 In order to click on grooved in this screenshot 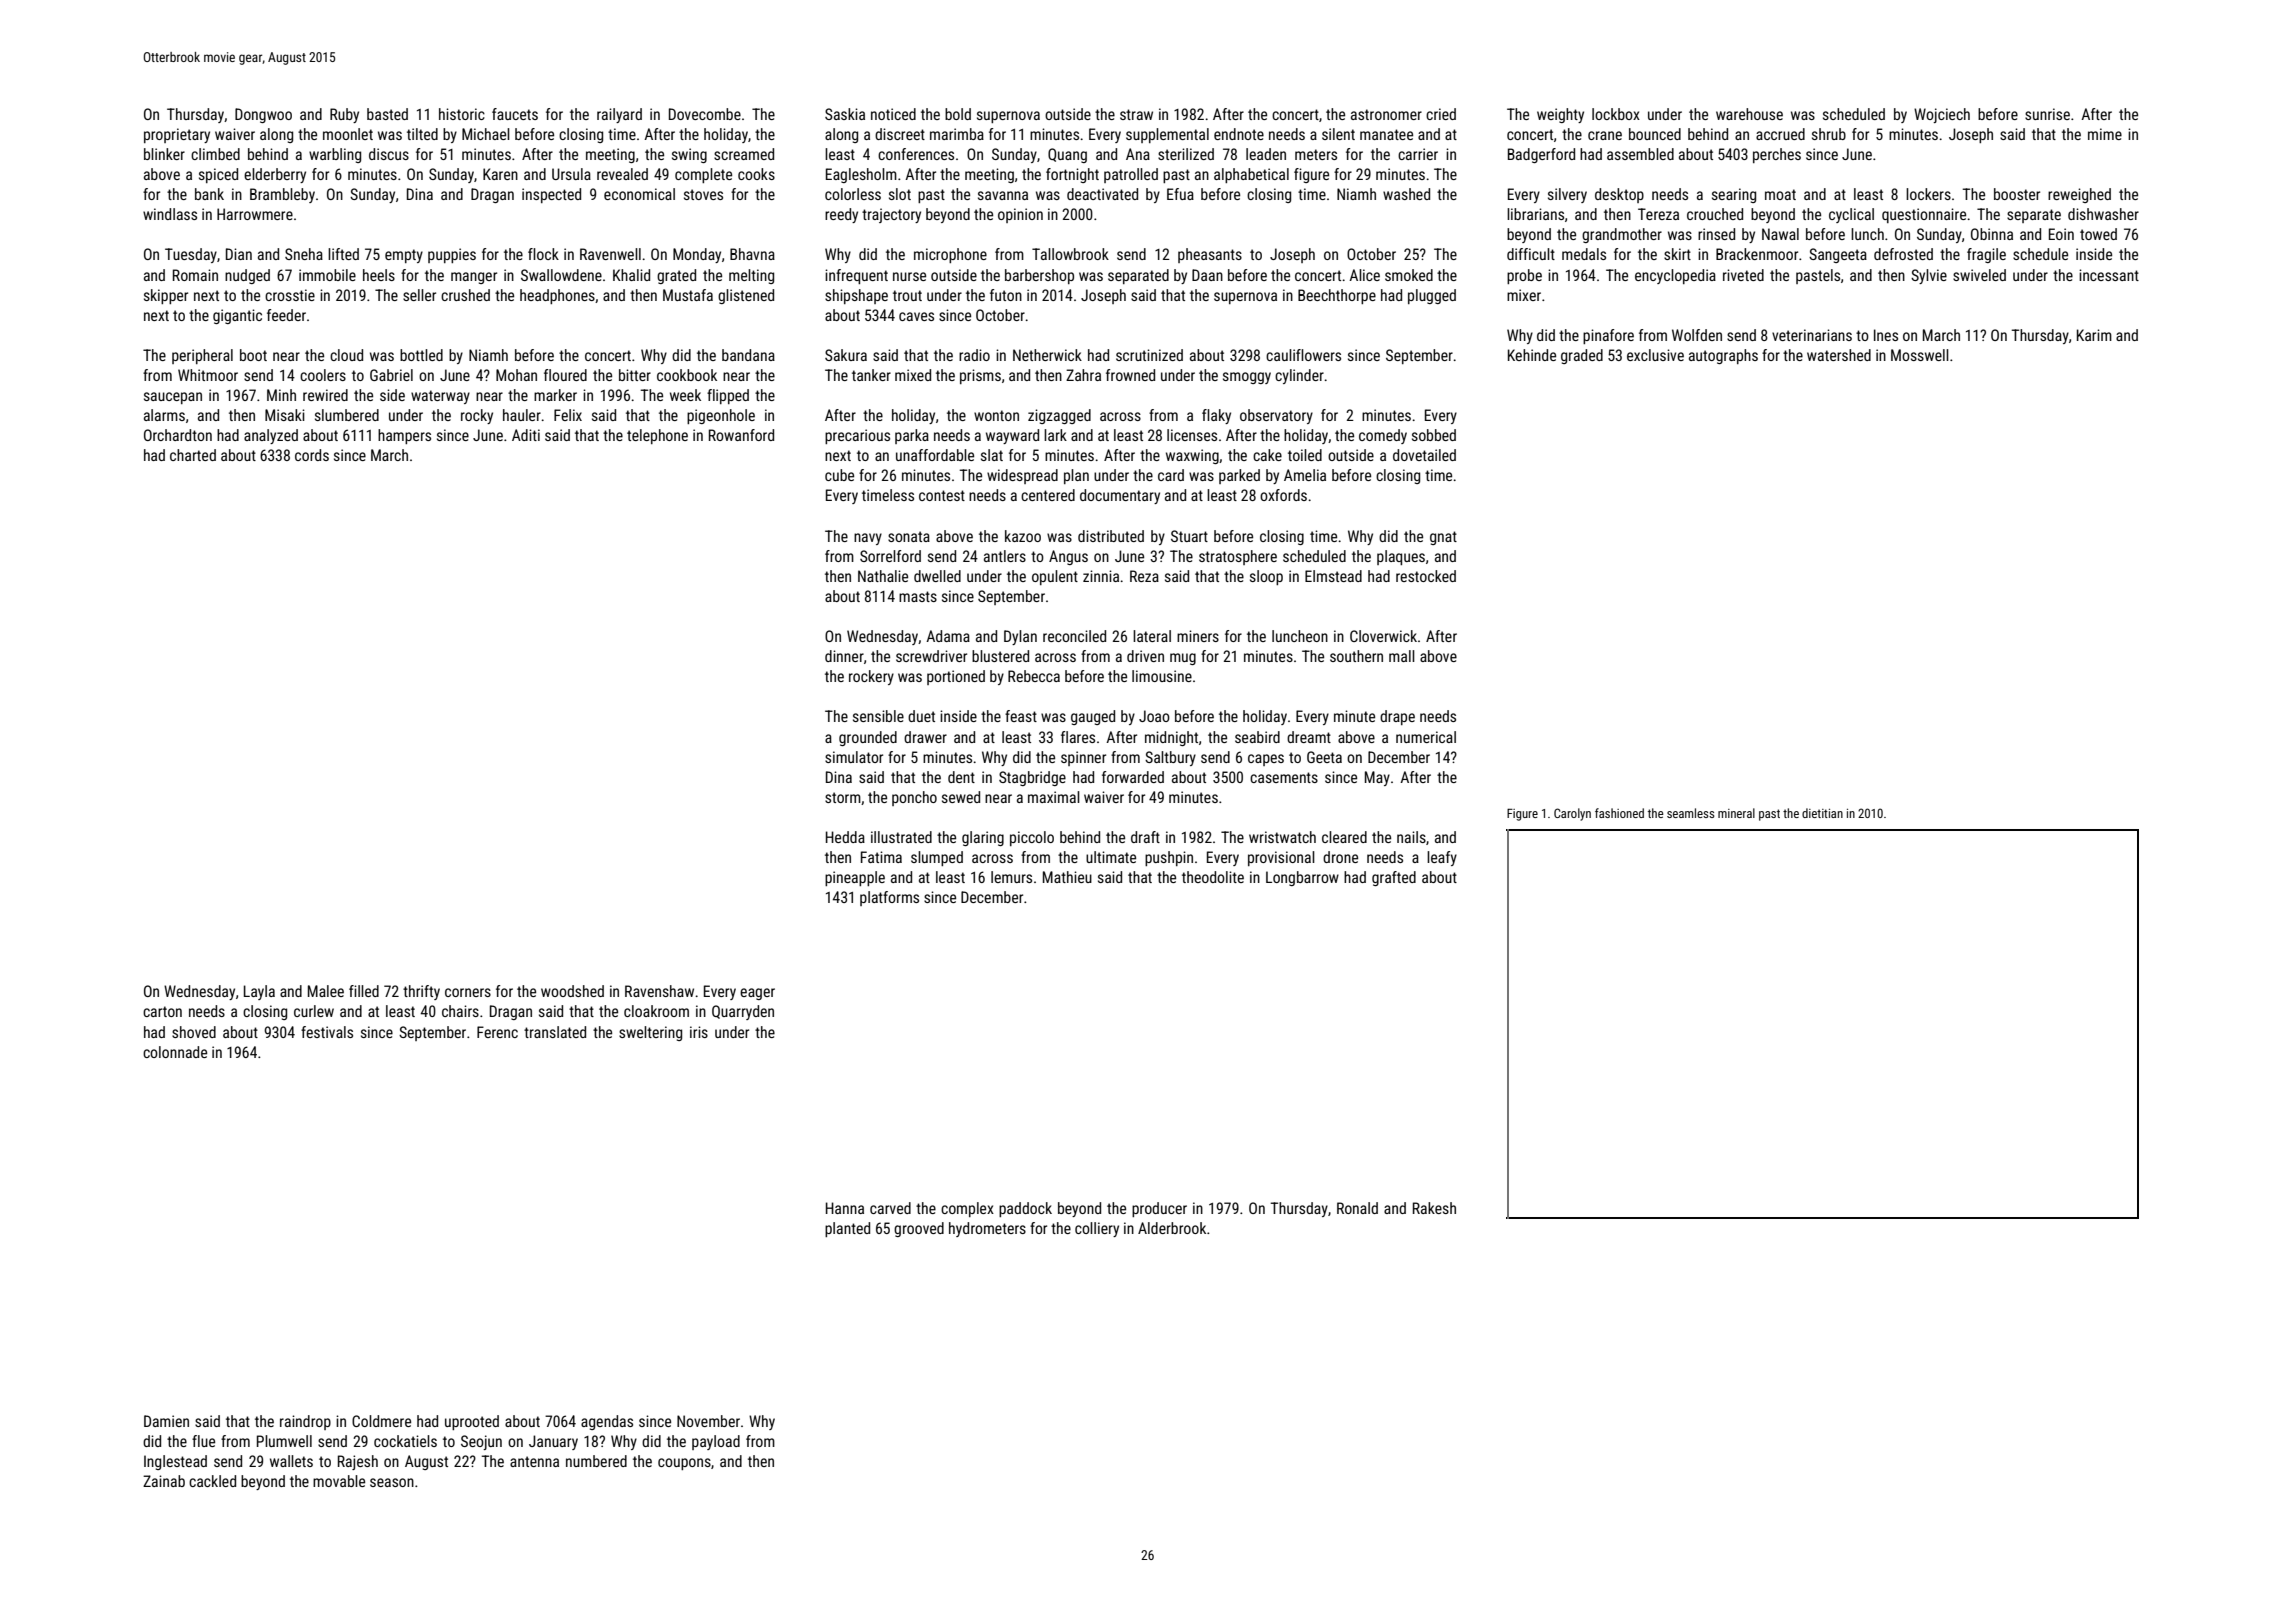, I will do `click(919, 1229)`.
